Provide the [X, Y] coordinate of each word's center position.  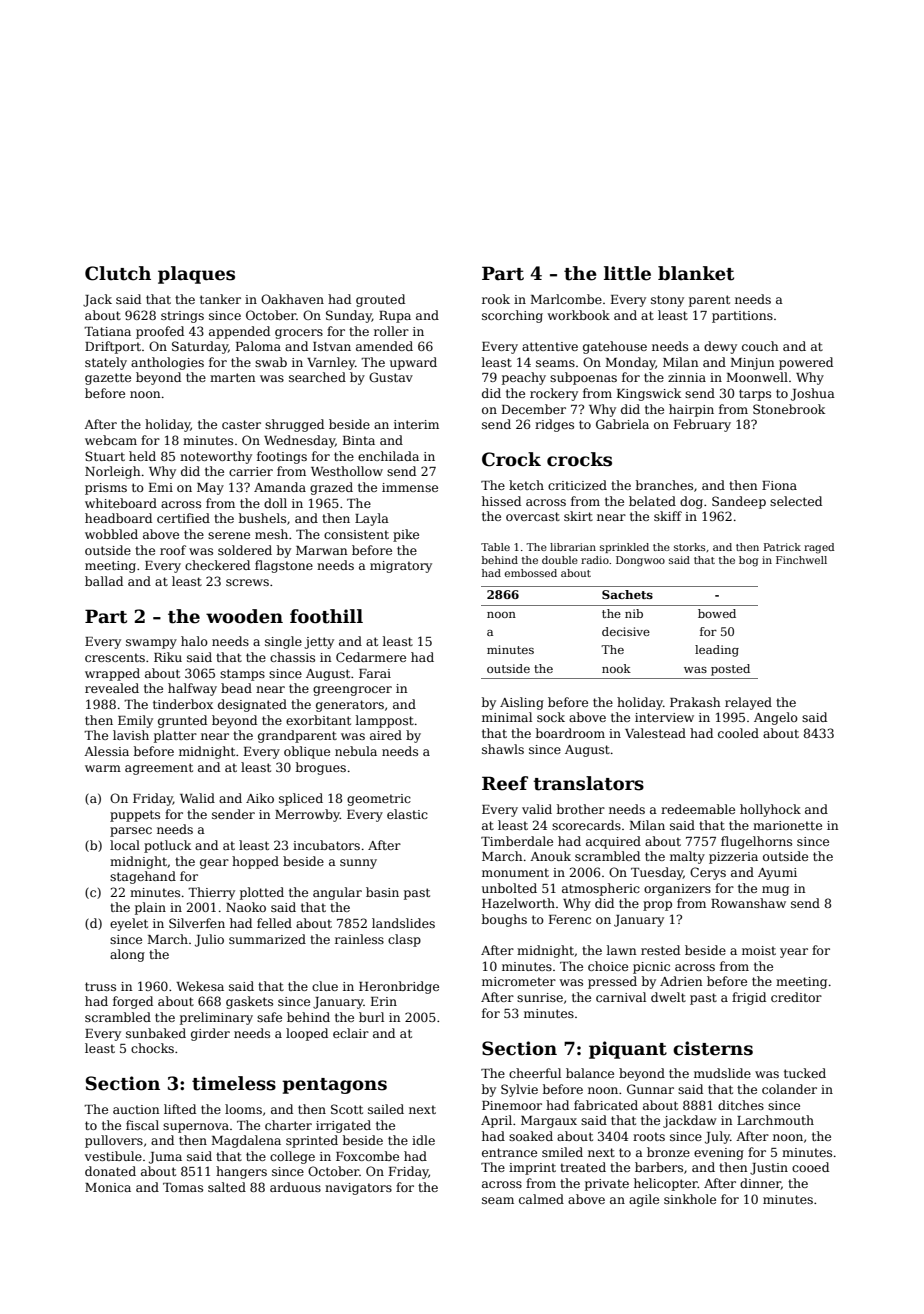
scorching [512, 316]
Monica [108, 1187]
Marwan [322, 550]
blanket [696, 273]
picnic [651, 968]
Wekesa [200, 986]
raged [819, 548]
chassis [292, 657]
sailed [386, 1109]
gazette [108, 379]
